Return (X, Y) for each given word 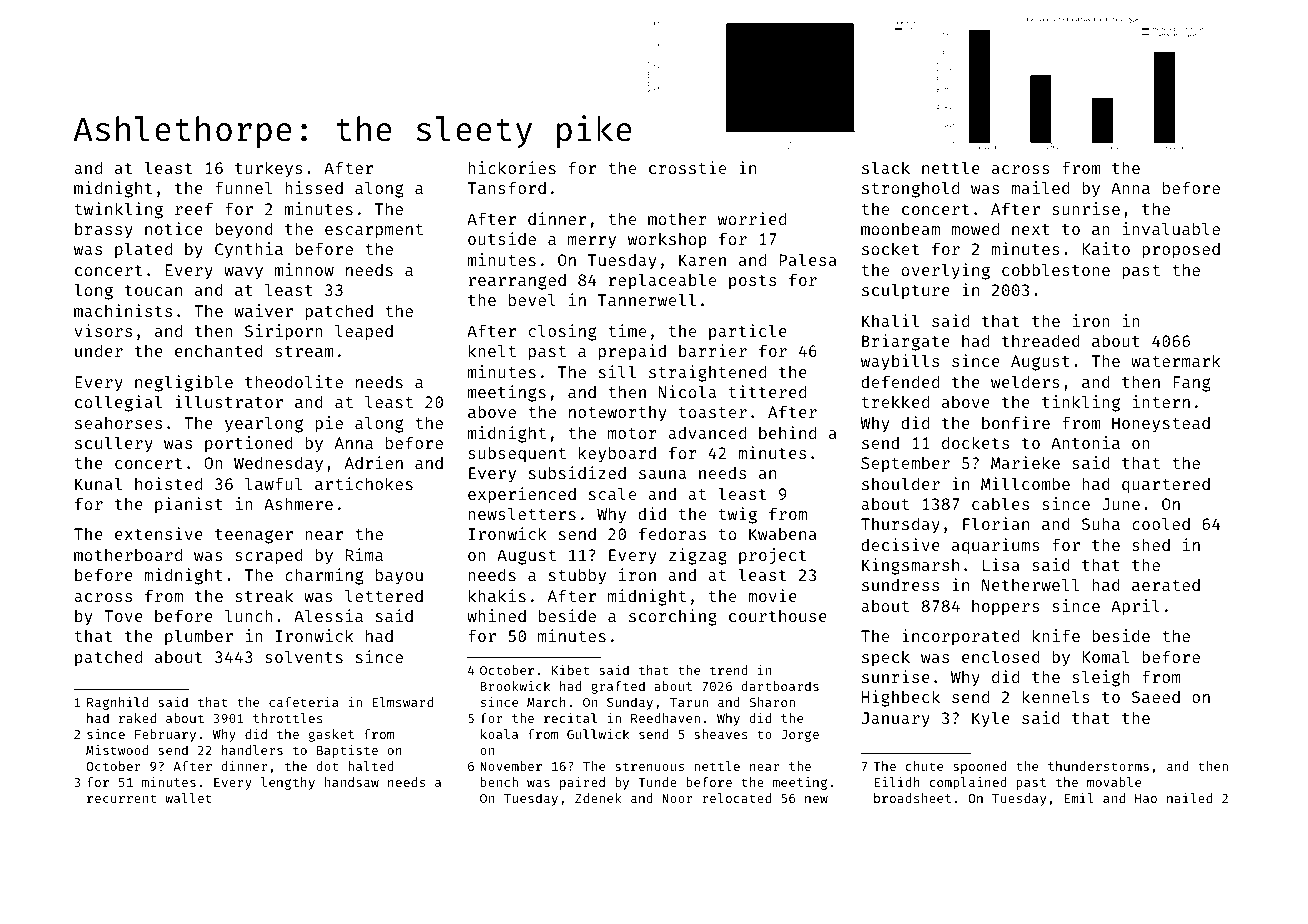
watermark (1176, 360)
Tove (123, 616)
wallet (188, 798)
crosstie (687, 167)
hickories (512, 167)
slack (886, 167)
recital (570, 718)
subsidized (577, 472)
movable (1114, 782)
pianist (189, 505)
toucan (153, 290)
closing (563, 332)
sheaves (721, 734)
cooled (1161, 523)
